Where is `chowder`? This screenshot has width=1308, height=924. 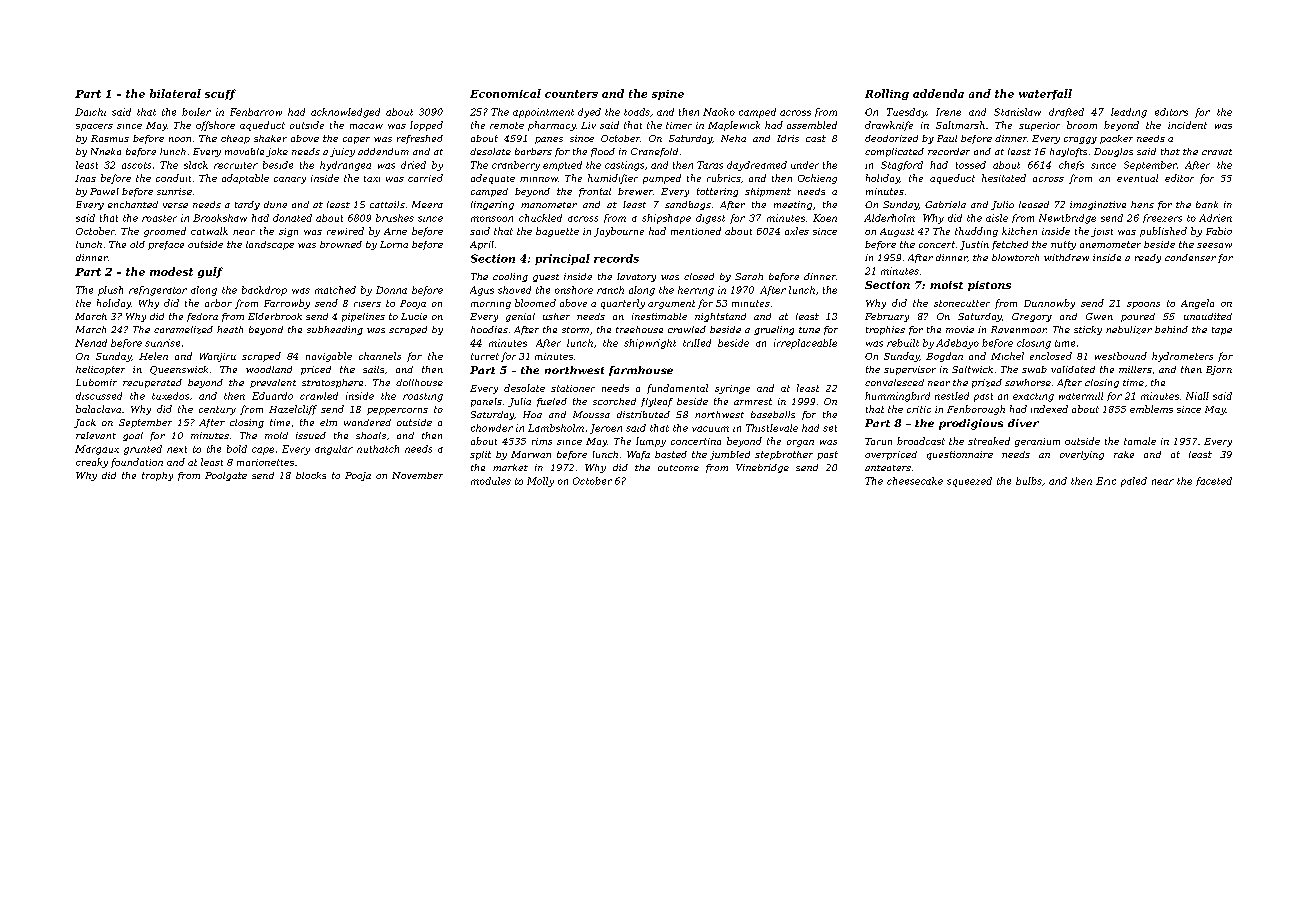 chowder is located at coordinates (492, 428).
